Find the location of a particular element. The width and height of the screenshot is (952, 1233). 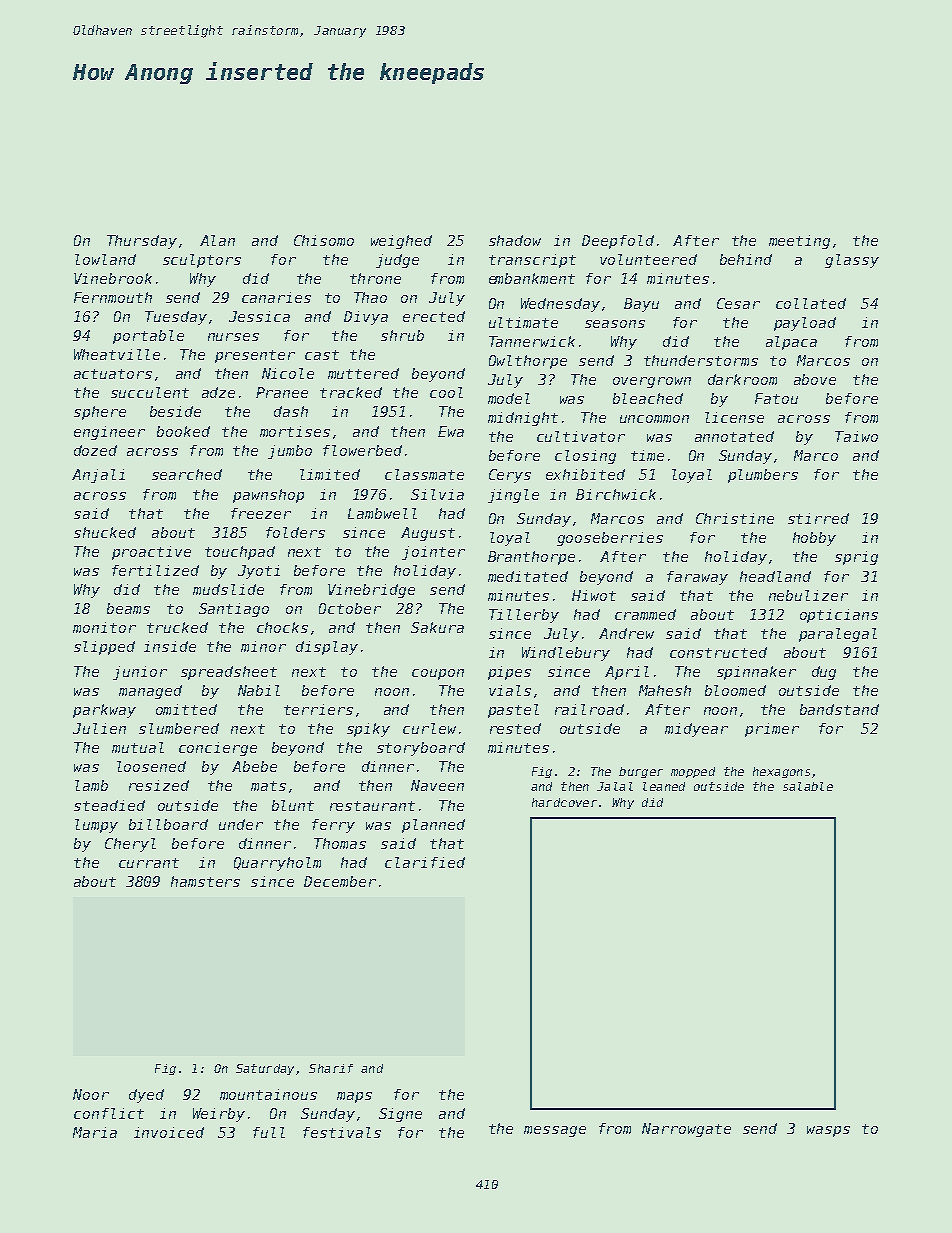

nurses is located at coordinates (233, 337).
